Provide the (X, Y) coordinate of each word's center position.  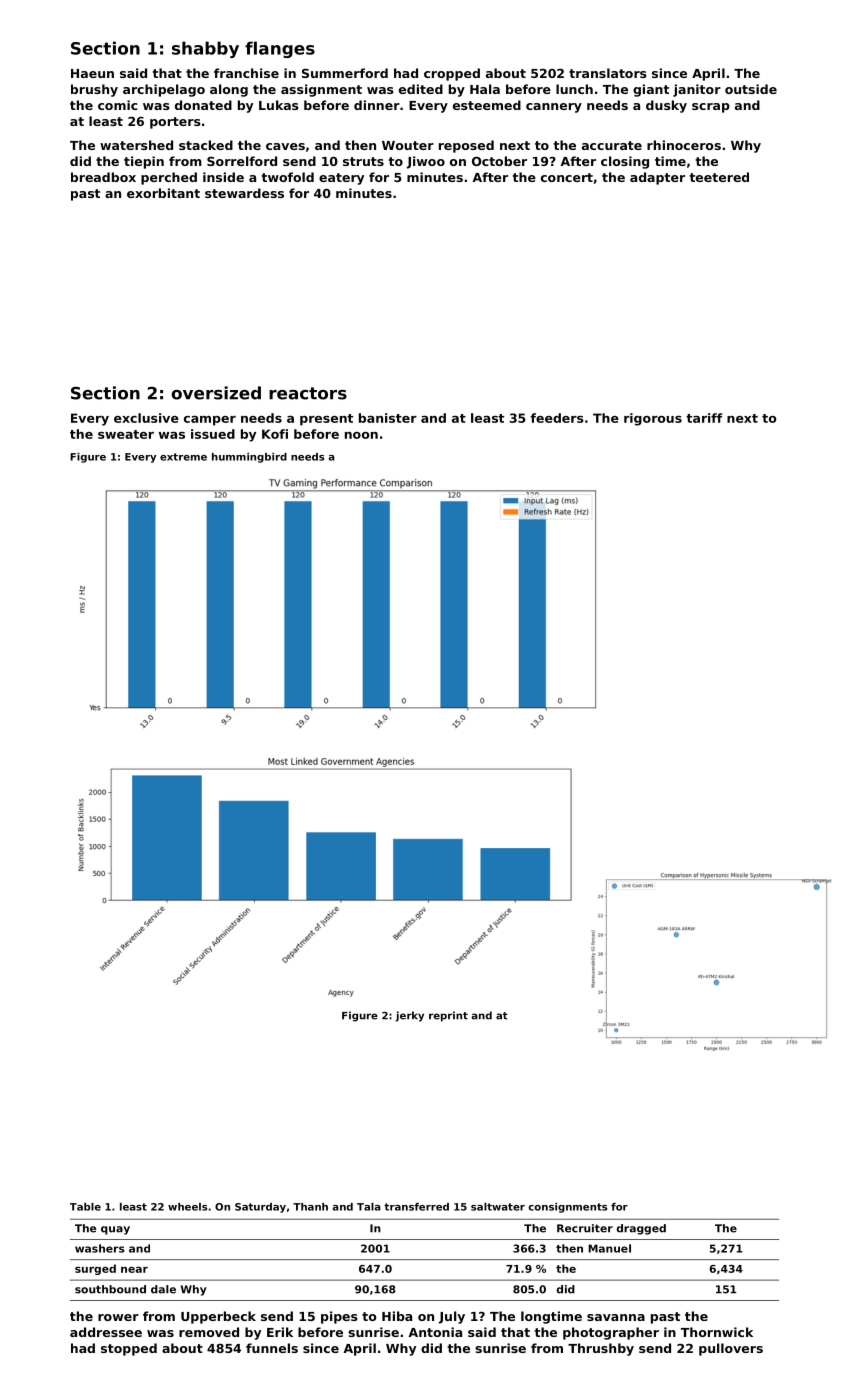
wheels (187, 1207)
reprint (448, 1016)
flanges (280, 49)
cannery (554, 108)
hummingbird (249, 458)
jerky (410, 1016)
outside (751, 89)
